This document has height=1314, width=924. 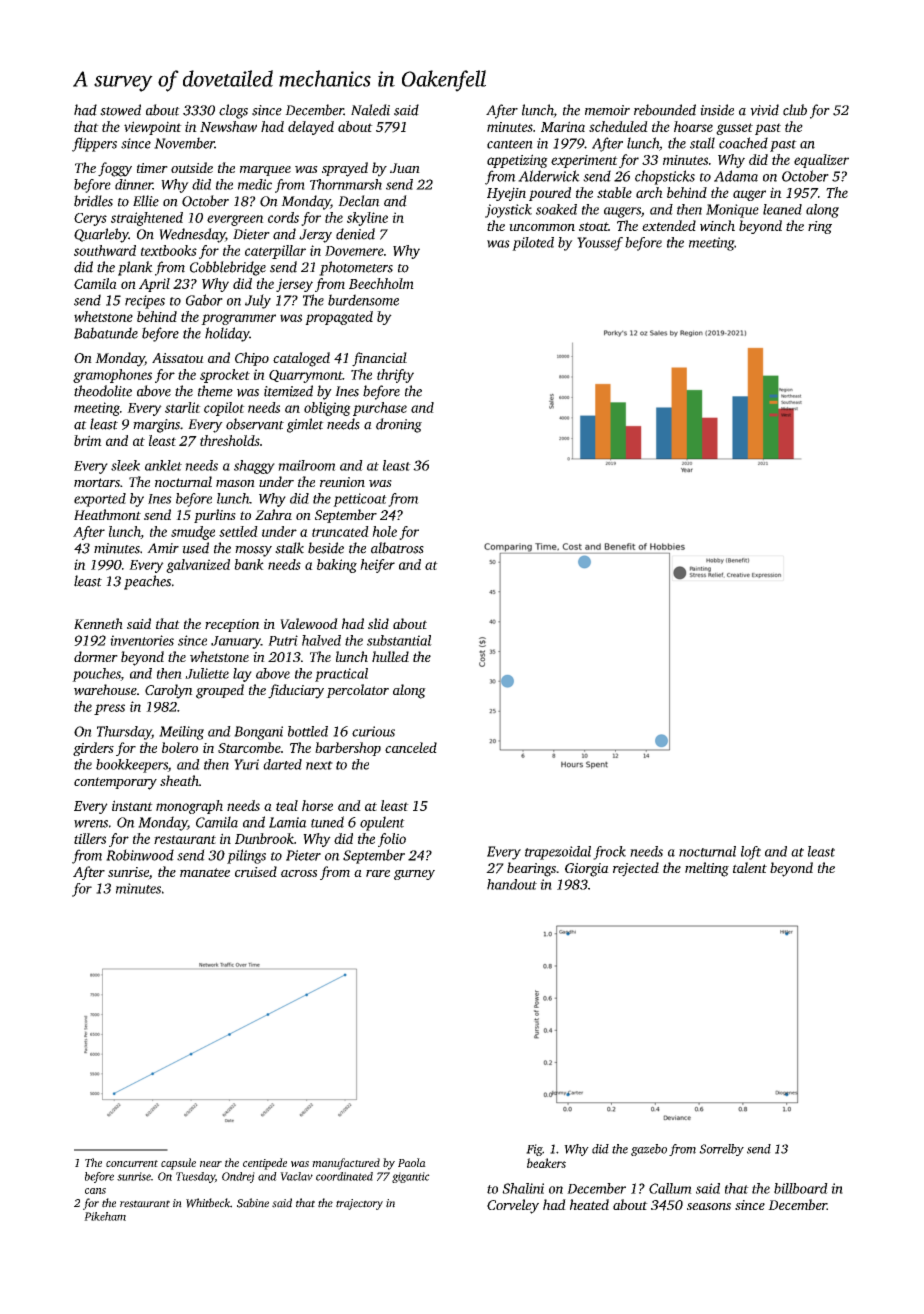 What do you see at coordinates (305, 425) in the document?
I see `gimlet` at bounding box center [305, 425].
